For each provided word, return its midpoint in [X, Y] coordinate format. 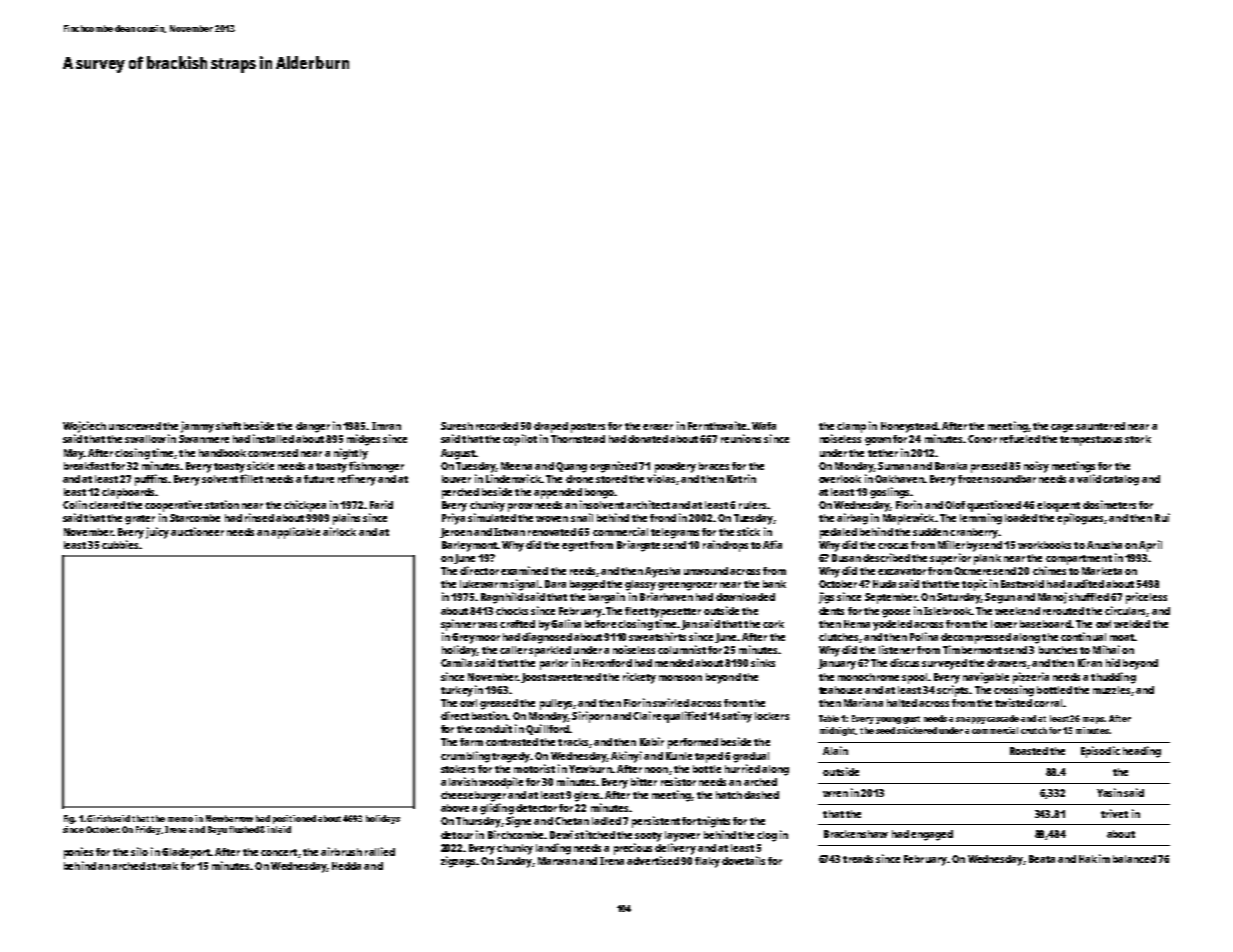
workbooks [1044, 545]
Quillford [547, 729]
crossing [1014, 691]
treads [858, 859]
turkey [457, 691]
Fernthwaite [717, 425]
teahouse [840, 690]
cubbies [120, 544]
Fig [69, 819]
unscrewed [135, 426]
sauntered [1100, 426]
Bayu [217, 830]
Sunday [514, 862]
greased [499, 704]
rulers [752, 505]
